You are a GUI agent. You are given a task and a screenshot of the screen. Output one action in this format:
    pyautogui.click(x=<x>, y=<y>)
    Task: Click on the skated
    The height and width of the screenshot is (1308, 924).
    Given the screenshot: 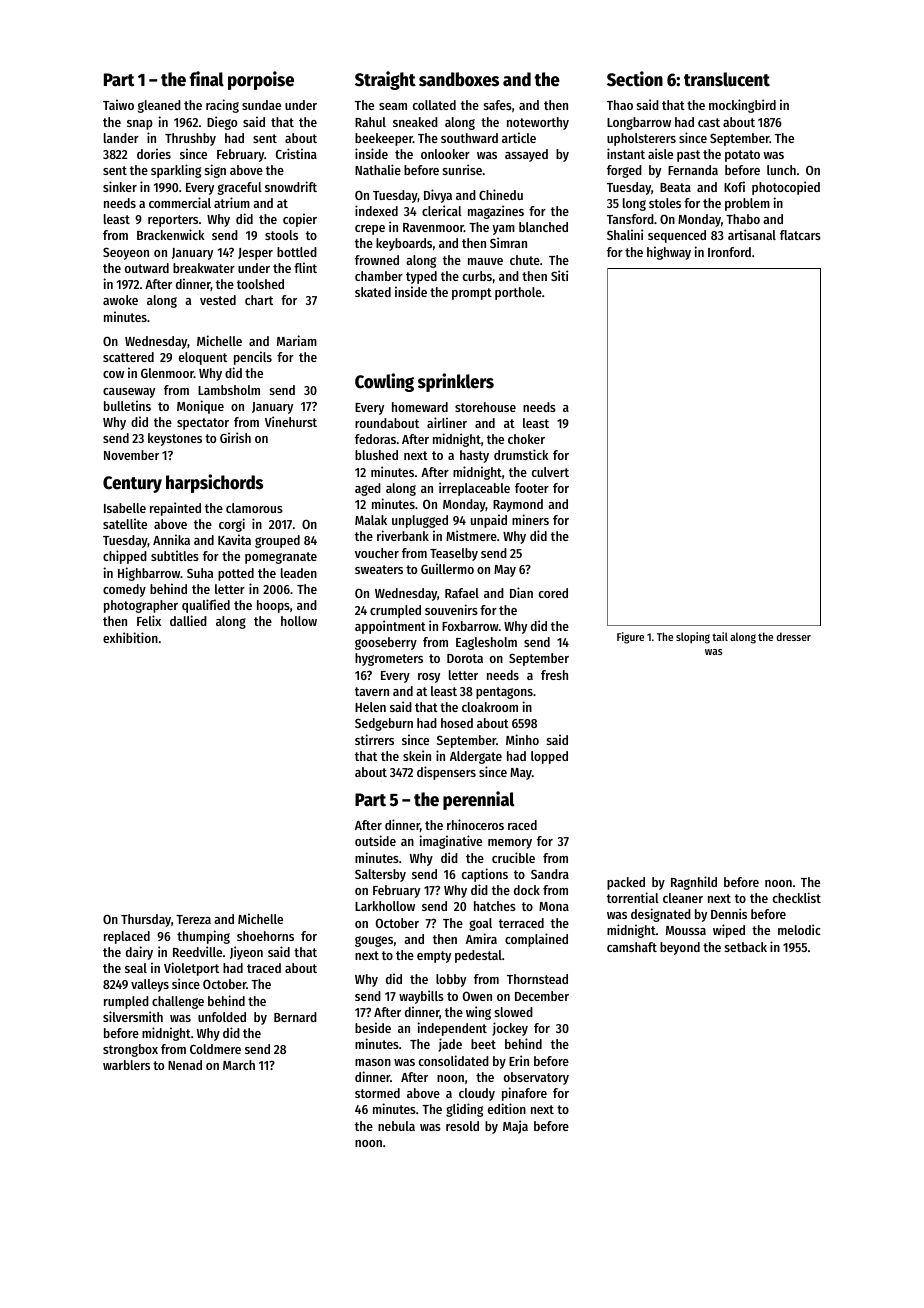 What is the action you would take?
    pyautogui.click(x=373, y=292)
